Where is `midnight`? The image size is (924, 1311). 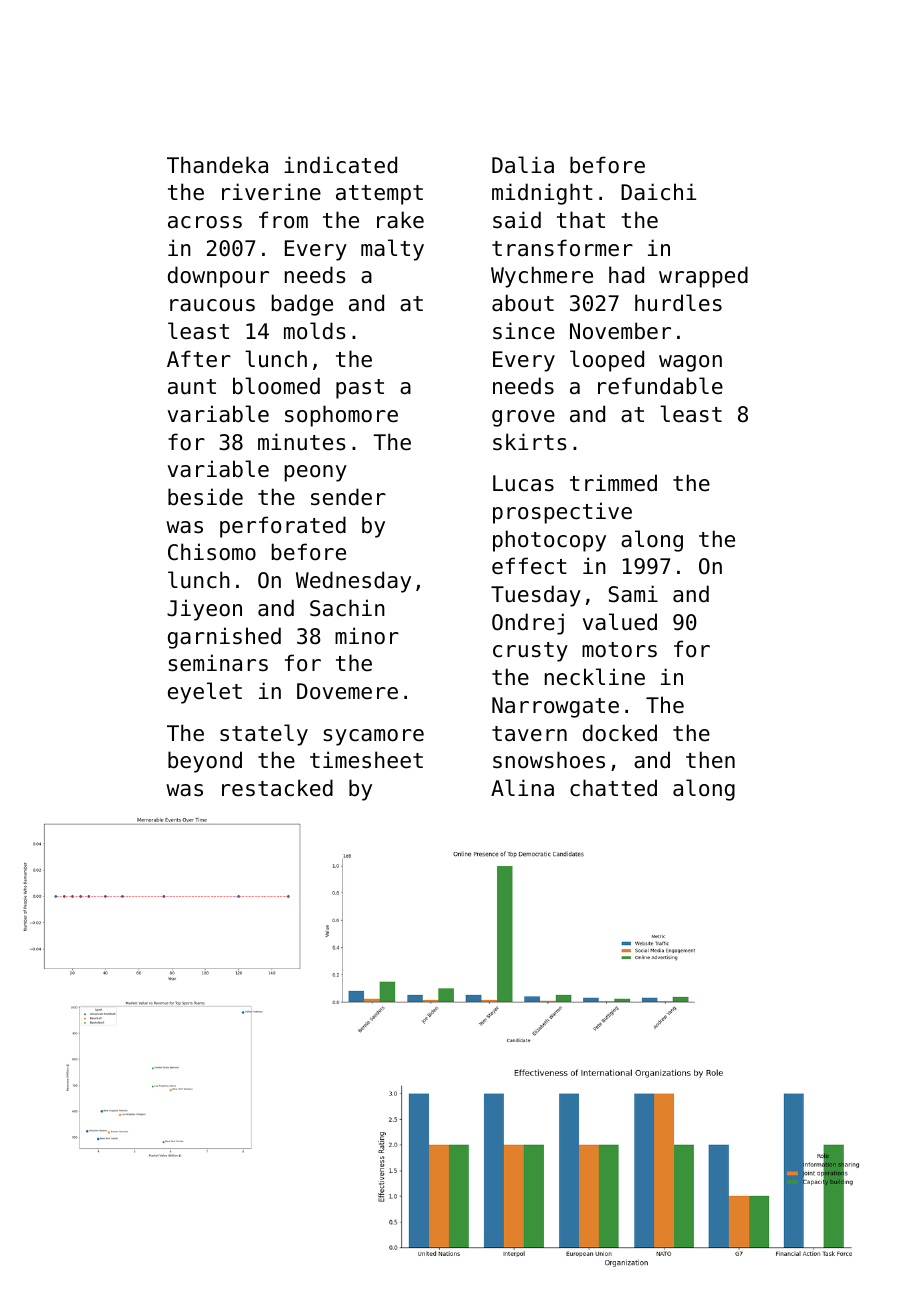
midnight is located at coordinates (542, 194).
